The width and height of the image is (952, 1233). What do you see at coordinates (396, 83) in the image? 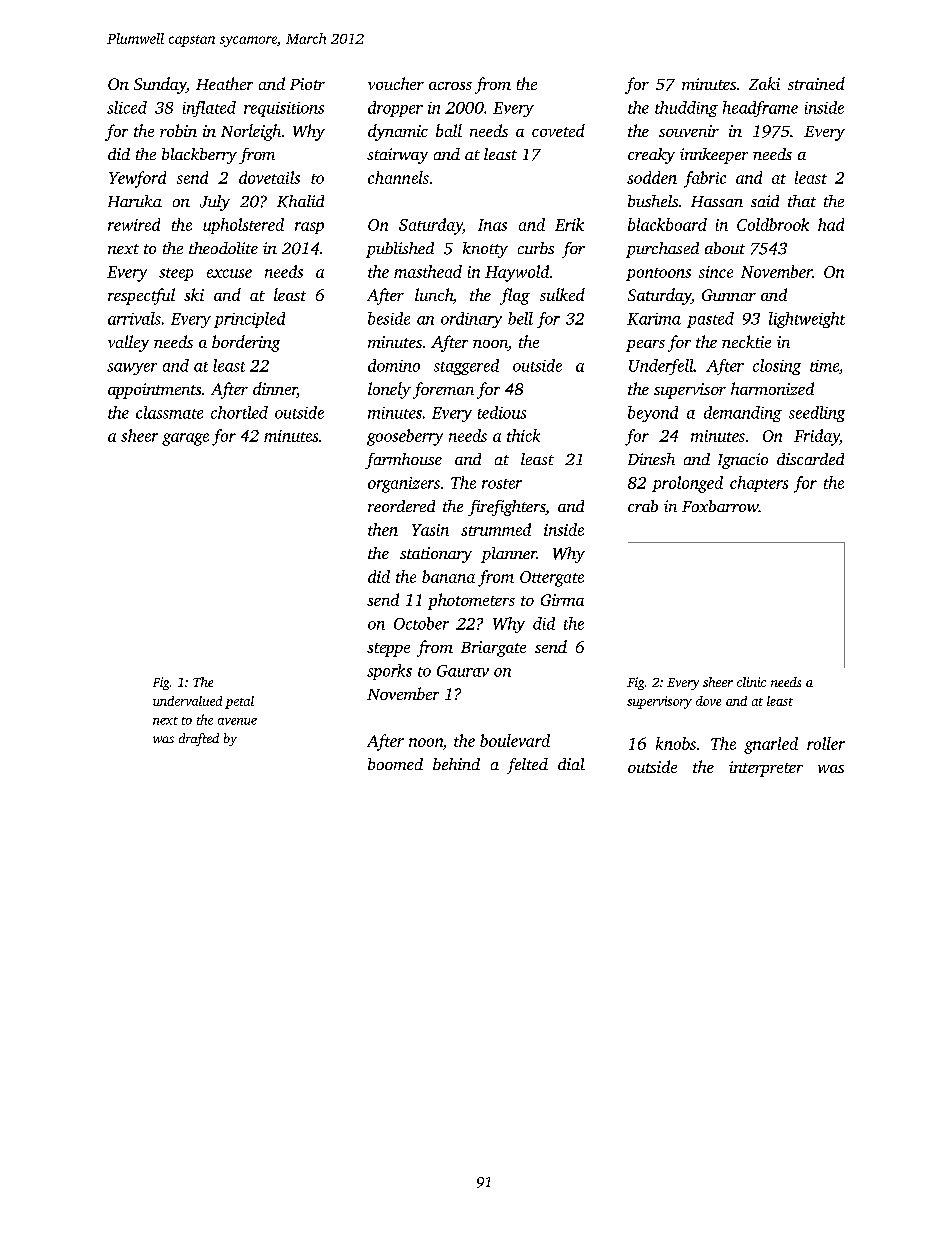
I see `voucher` at bounding box center [396, 83].
